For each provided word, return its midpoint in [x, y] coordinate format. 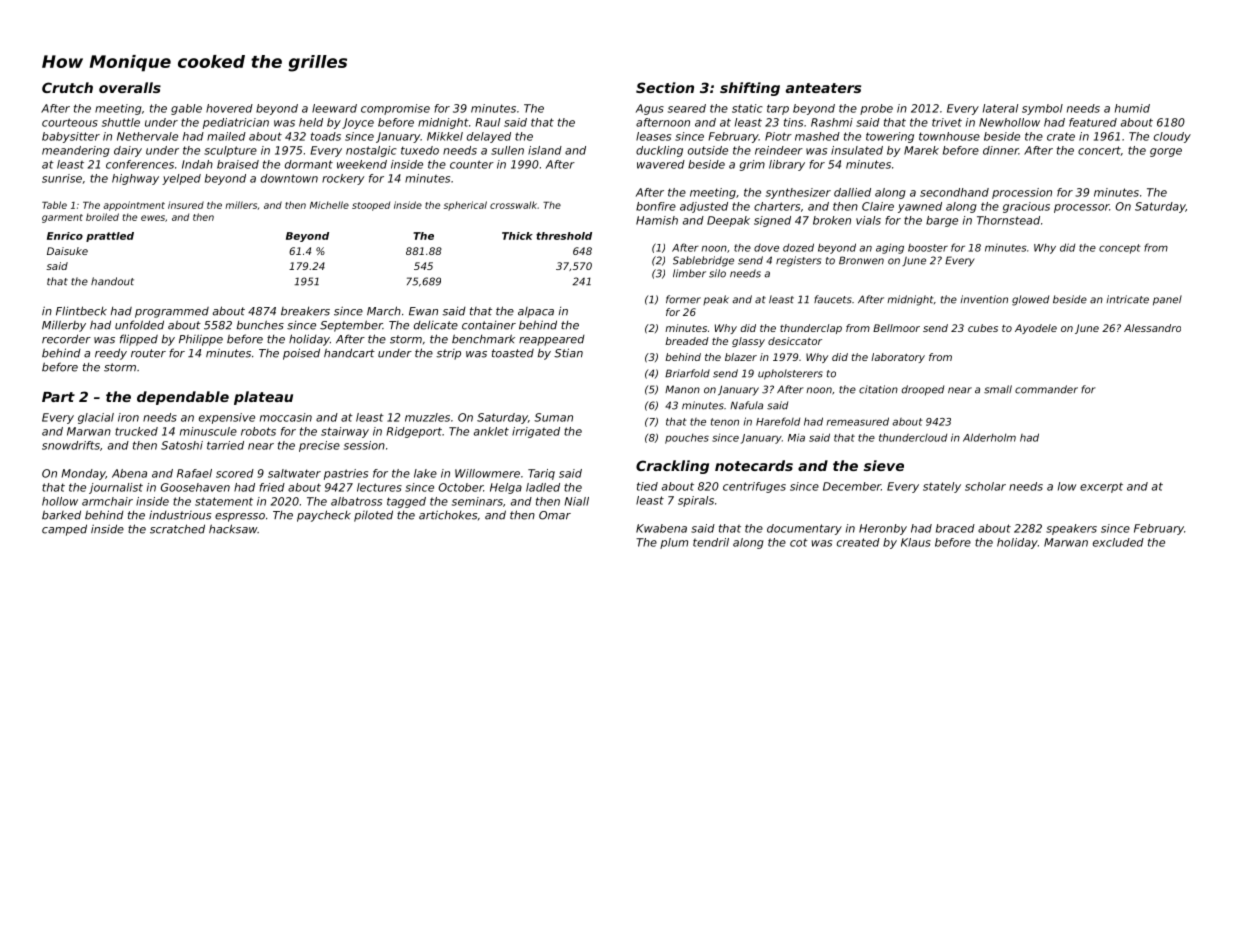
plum [674, 543]
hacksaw [233, 529]
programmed [172, 312]
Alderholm [989, 437]
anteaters [823, 88]
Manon [682, 389]
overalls [130, 87]
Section [665, 87]
